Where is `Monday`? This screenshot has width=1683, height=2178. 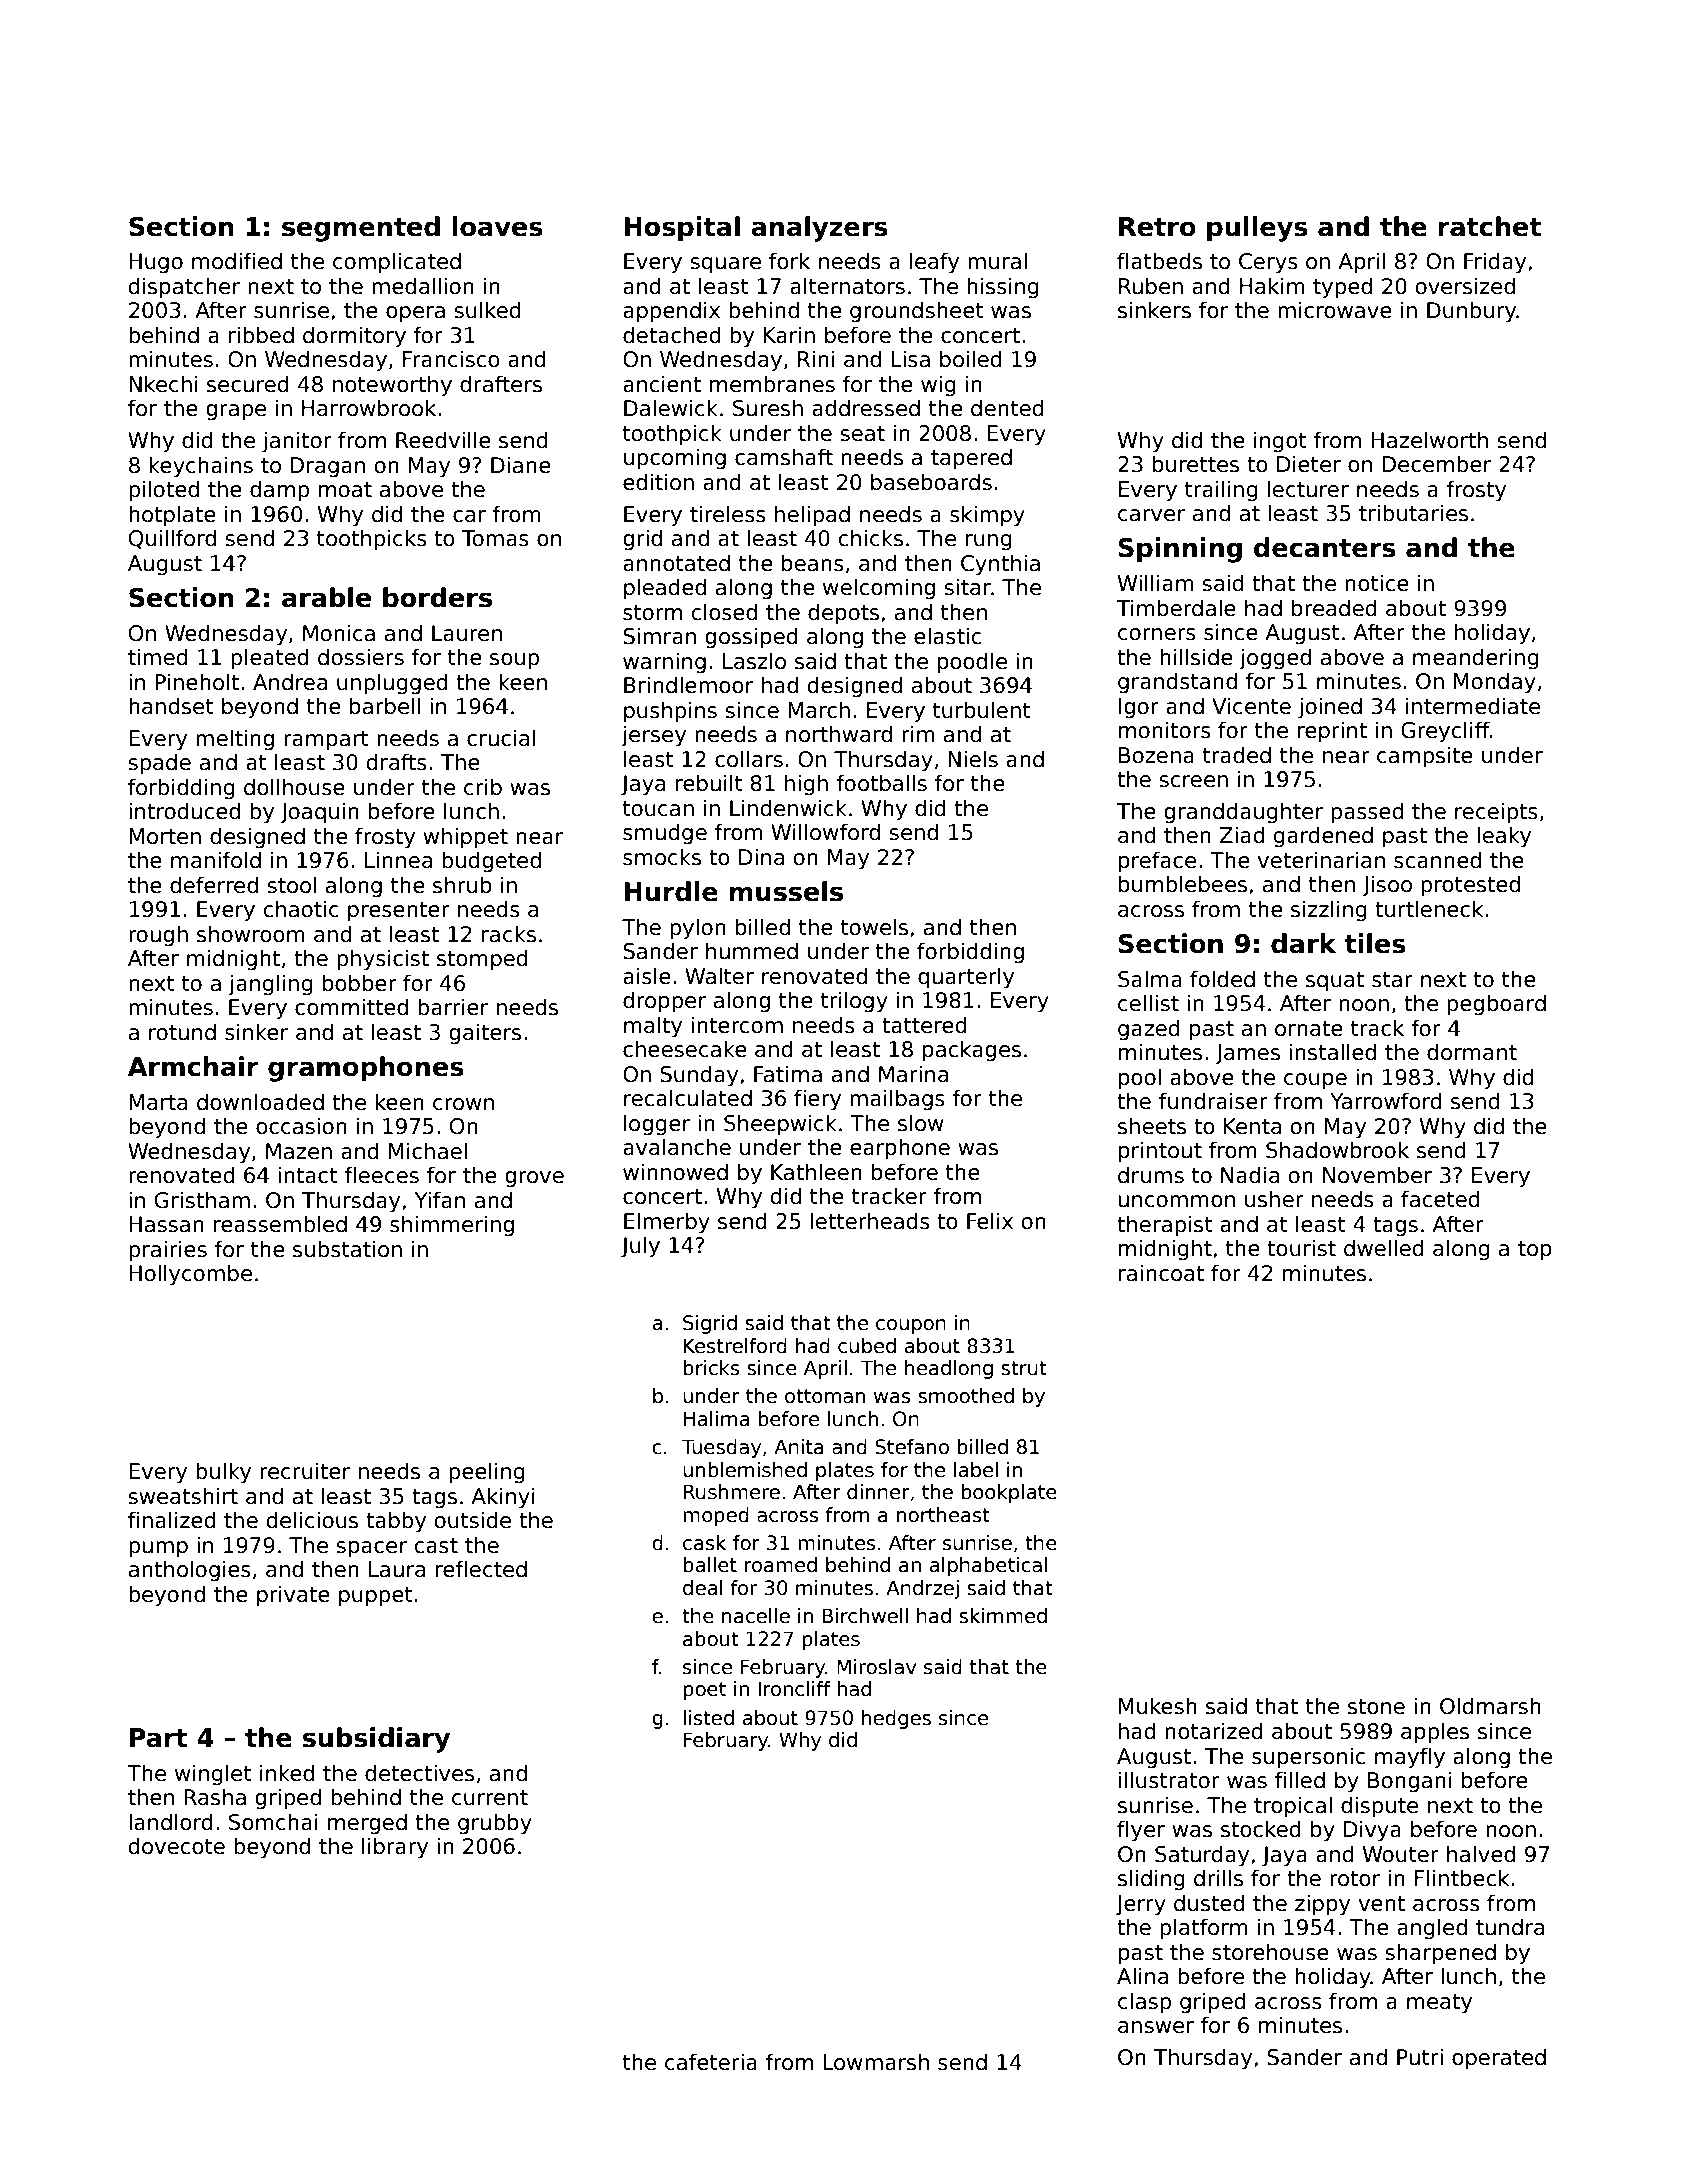 Monday is located at coordinates (1495, 683).
